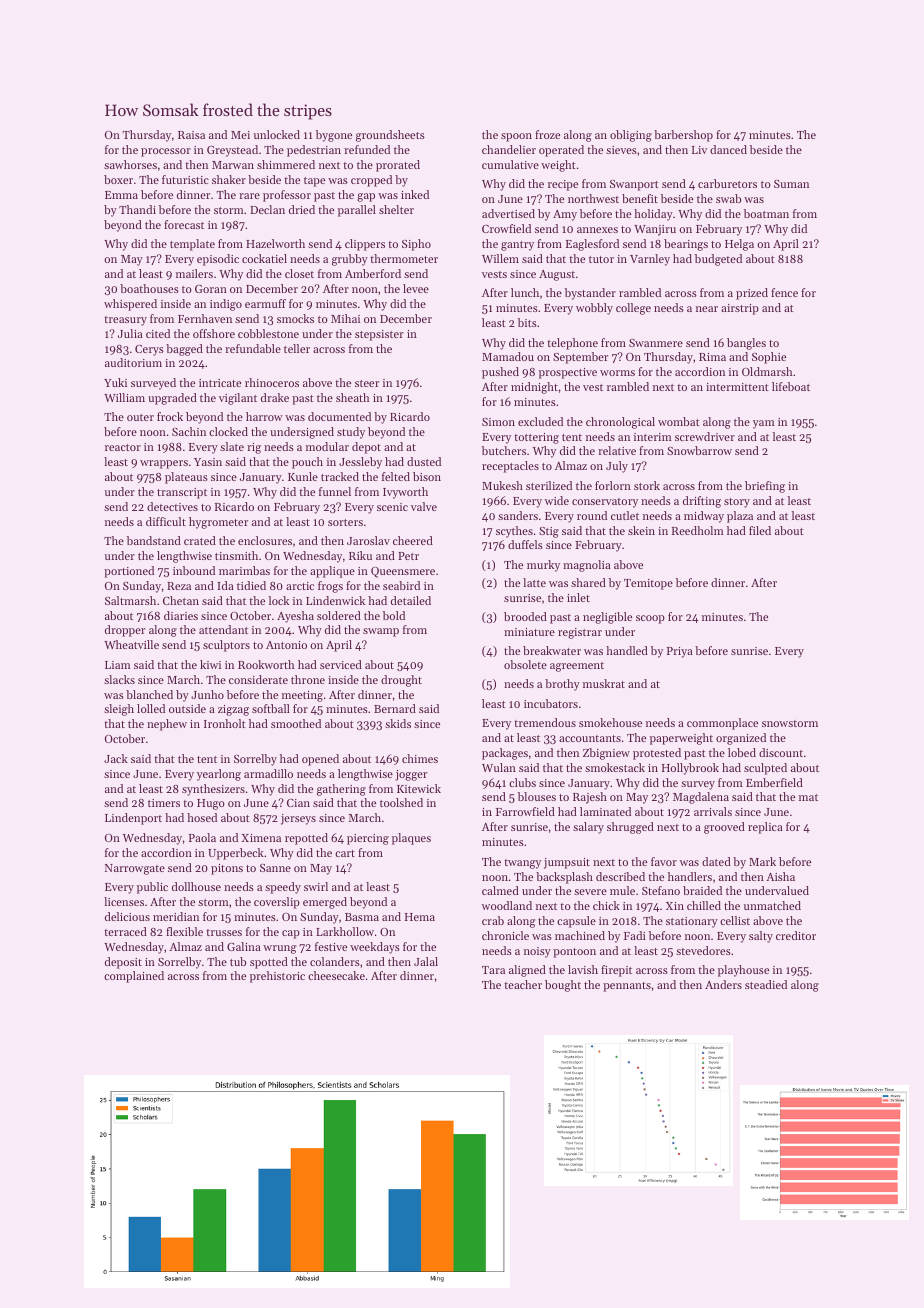 This screenshot has width=924, height=1308. What do you see at coordinates (413, 540) in the screenshot?
I see `cheered` at bounding box center [413, 540].
